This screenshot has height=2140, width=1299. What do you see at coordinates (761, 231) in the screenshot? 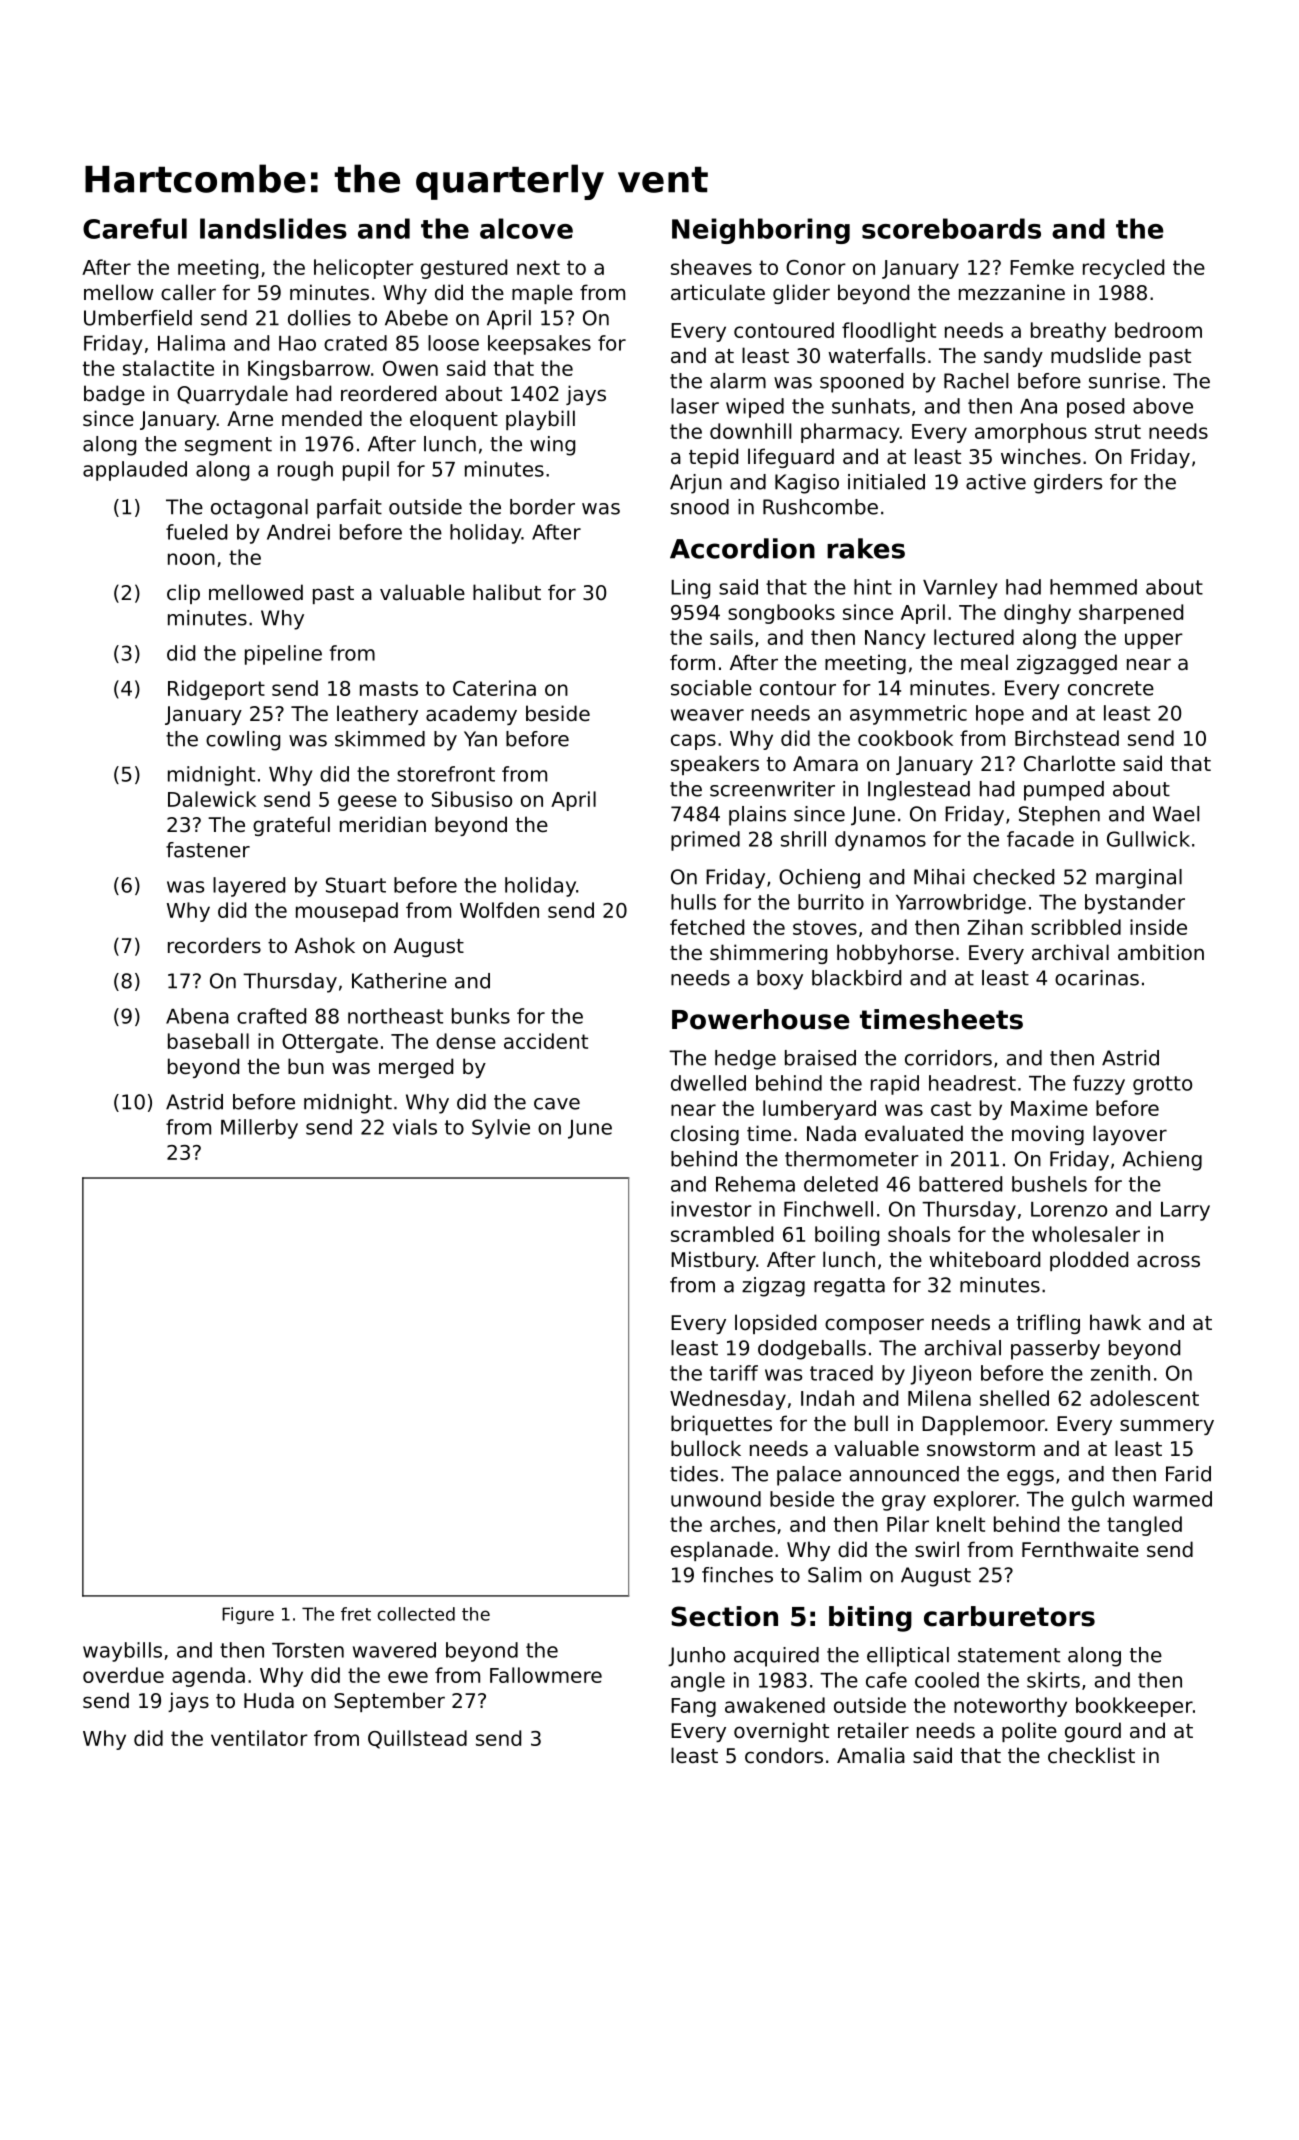
I see `Neighboring` at bounding box center [761, 231].
